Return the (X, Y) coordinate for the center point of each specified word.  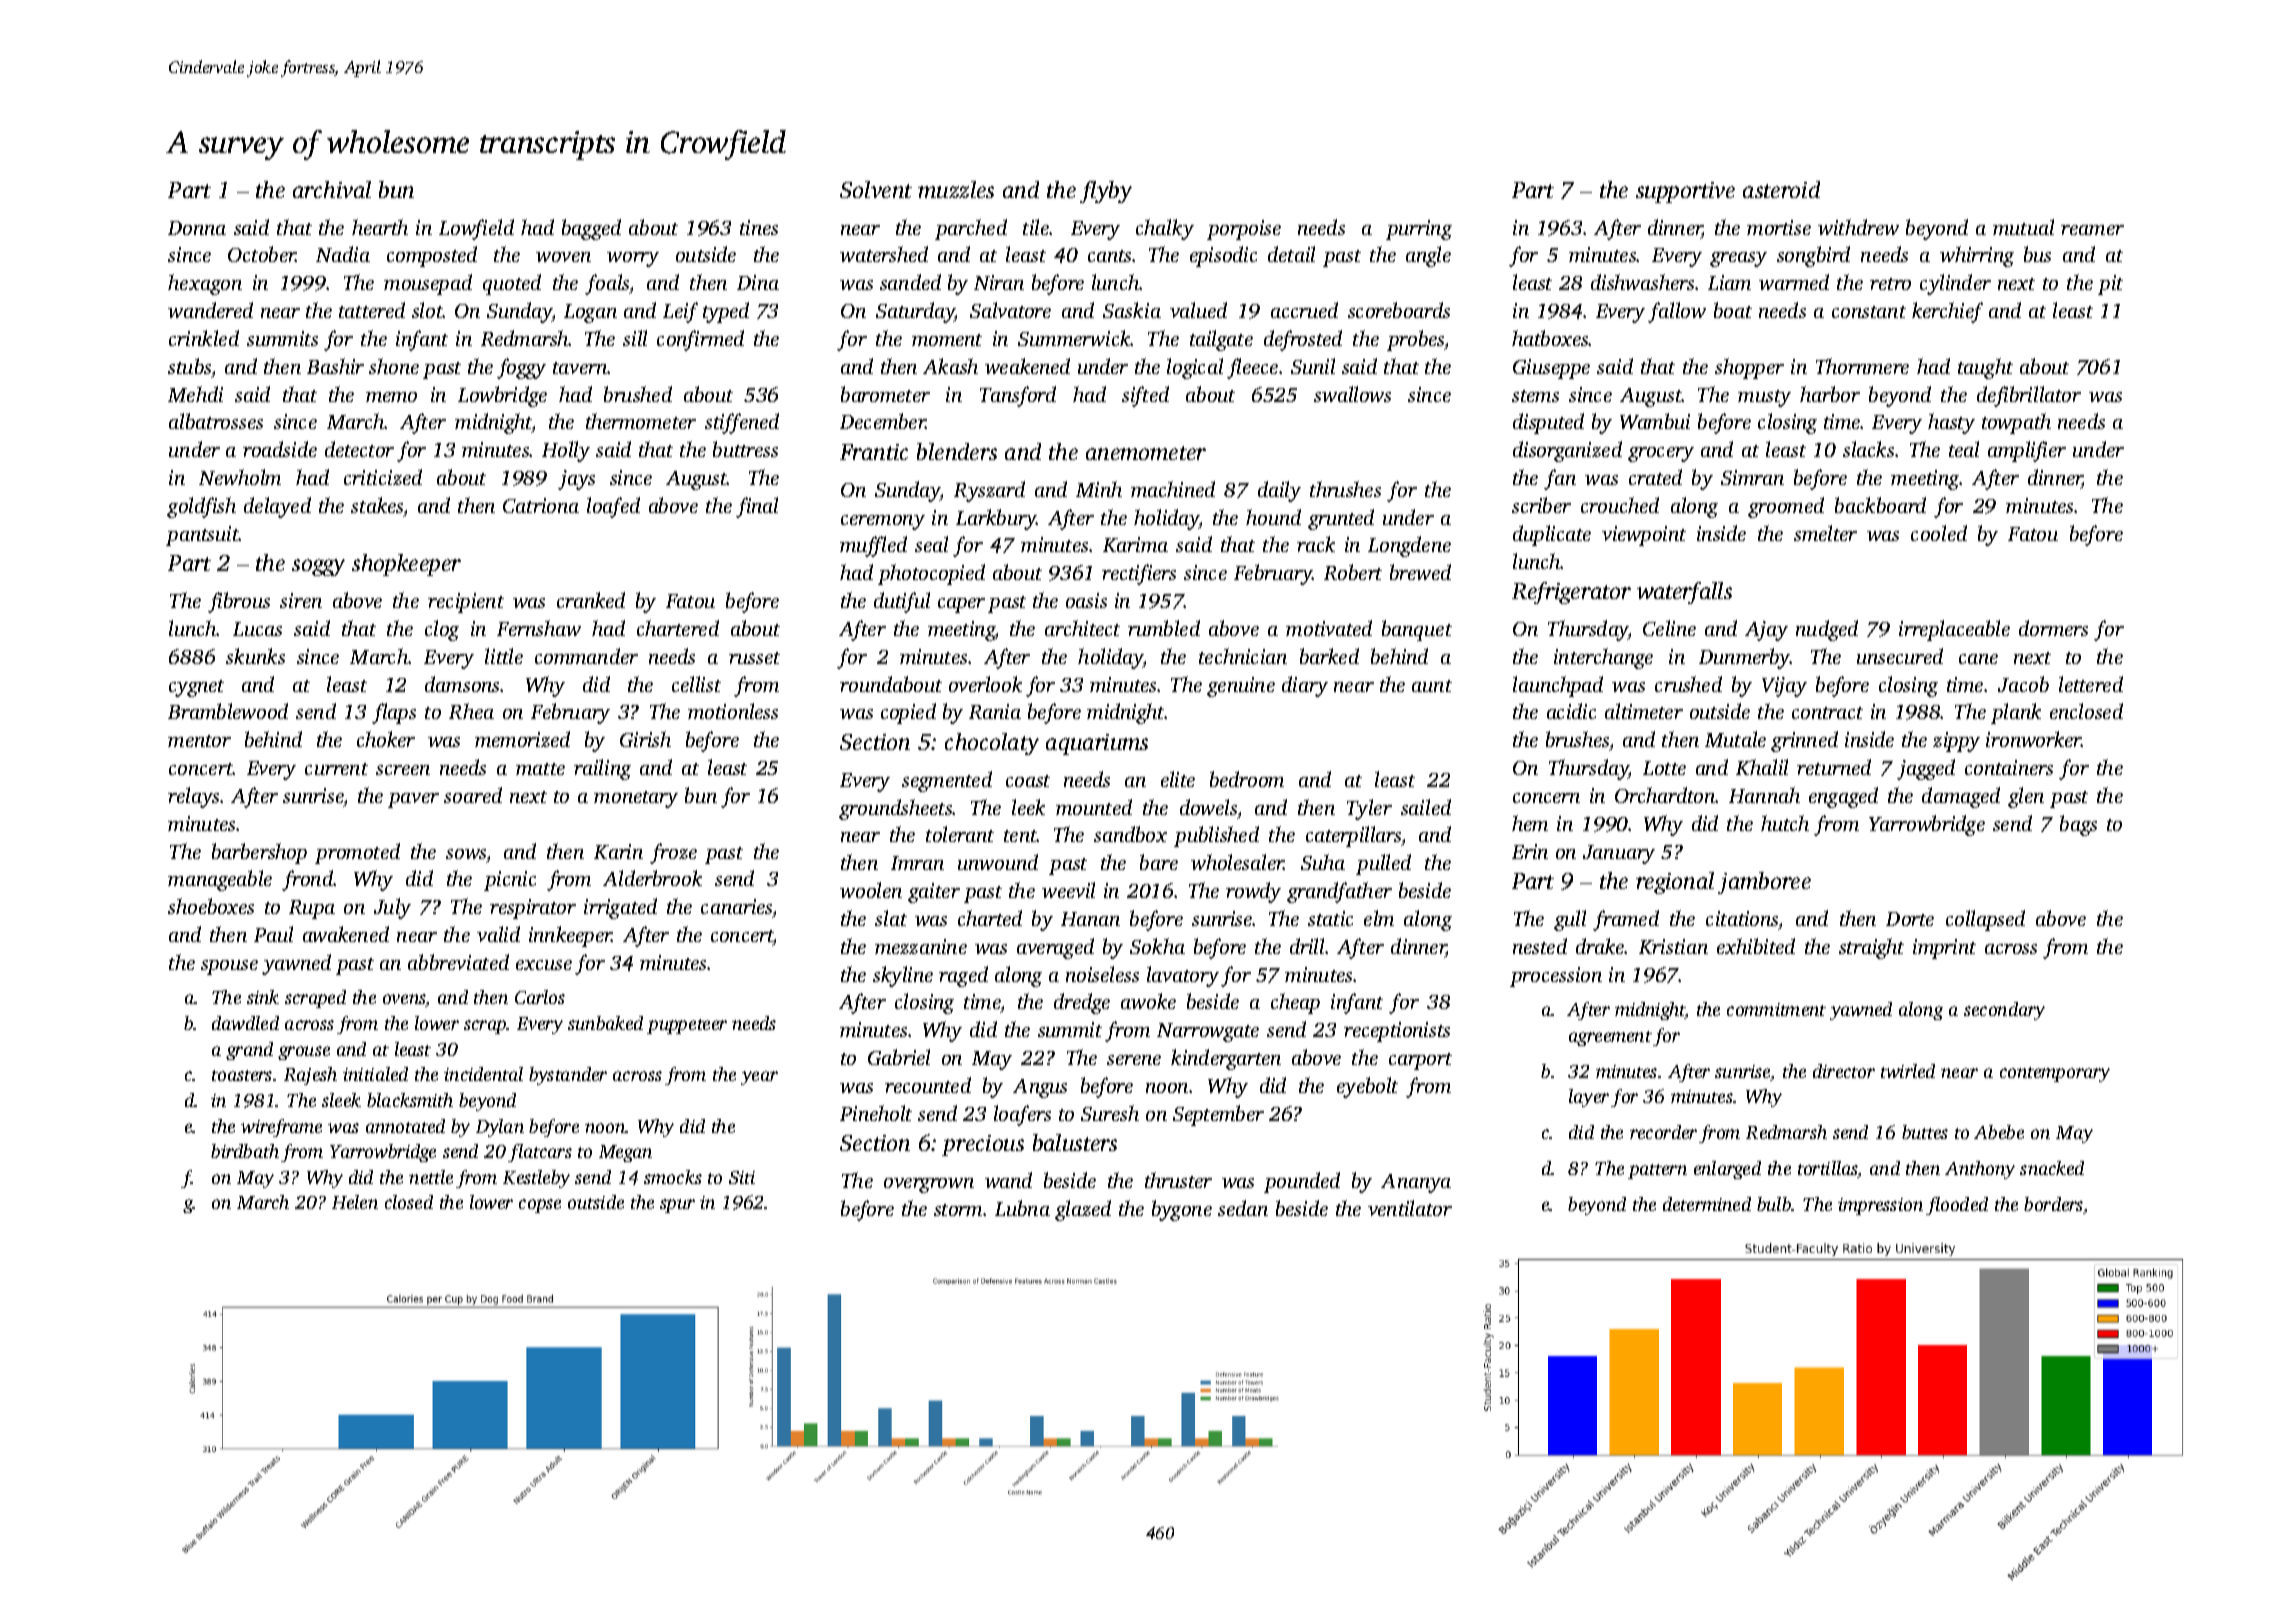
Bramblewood (228, 711)
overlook (985, 684)
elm (1379, 918)
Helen (355, 1202)
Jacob (2023, 684)
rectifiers (1139, 574)
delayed (277, 507)
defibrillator (2029, 396)
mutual (2023, 227)
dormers (2053, 628)
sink (263, 997)
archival (332, 189)
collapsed (1985, 920)
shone (394, 366)
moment (947, 340)
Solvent (876, 189)
